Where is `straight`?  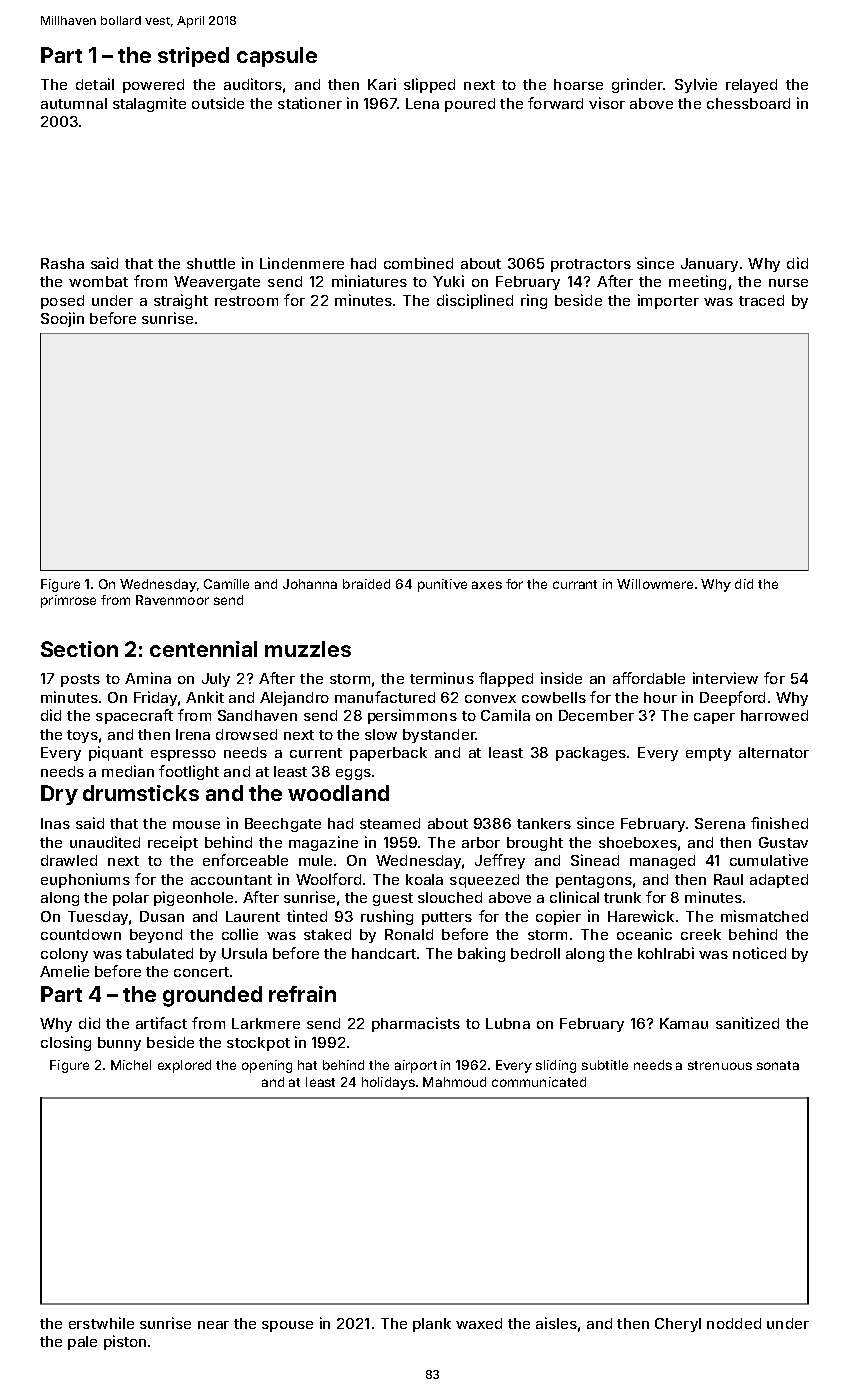 straight is located at coordinates (181, 301).
